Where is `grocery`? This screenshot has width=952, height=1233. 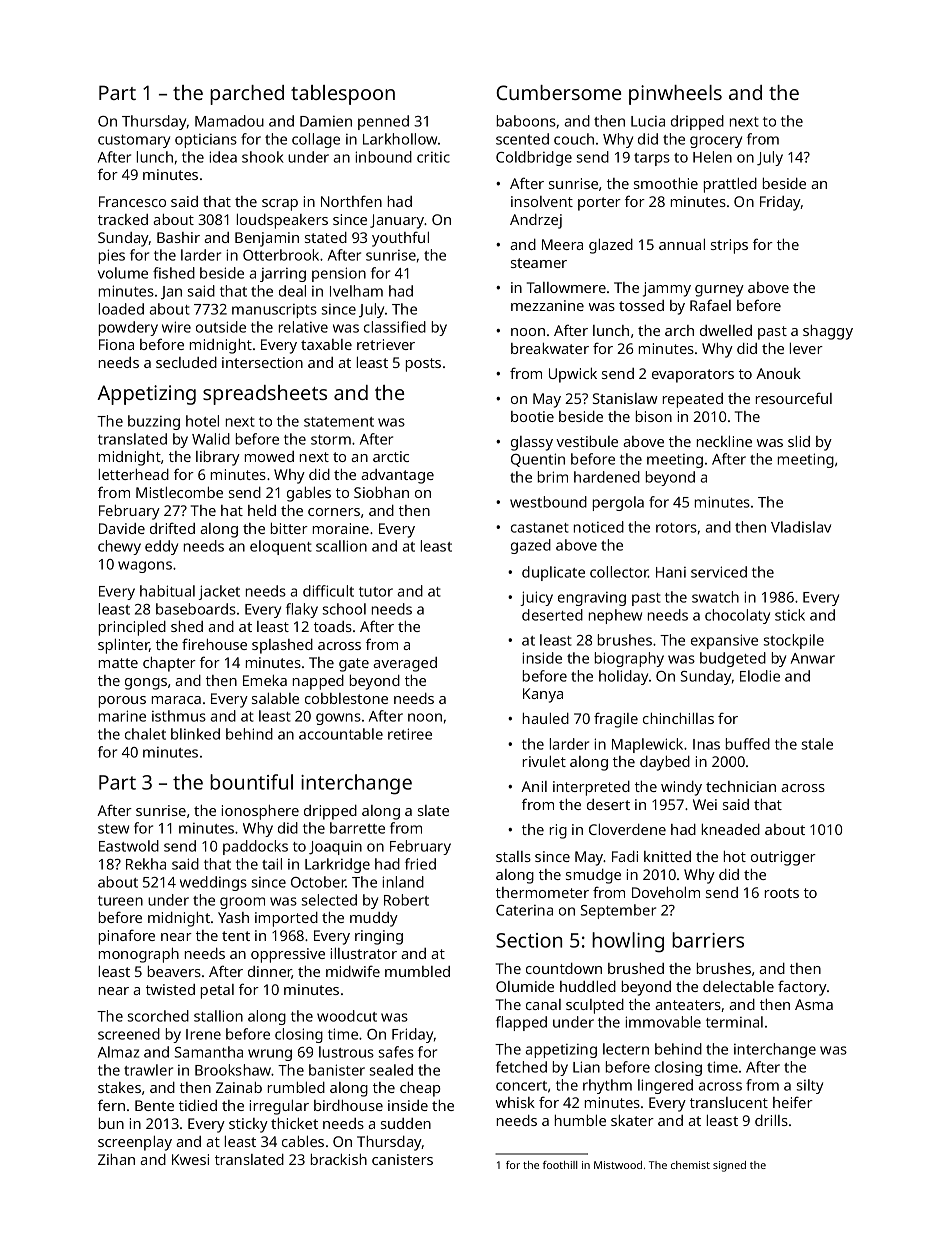
grocery is located at coordinates (716, 142).
